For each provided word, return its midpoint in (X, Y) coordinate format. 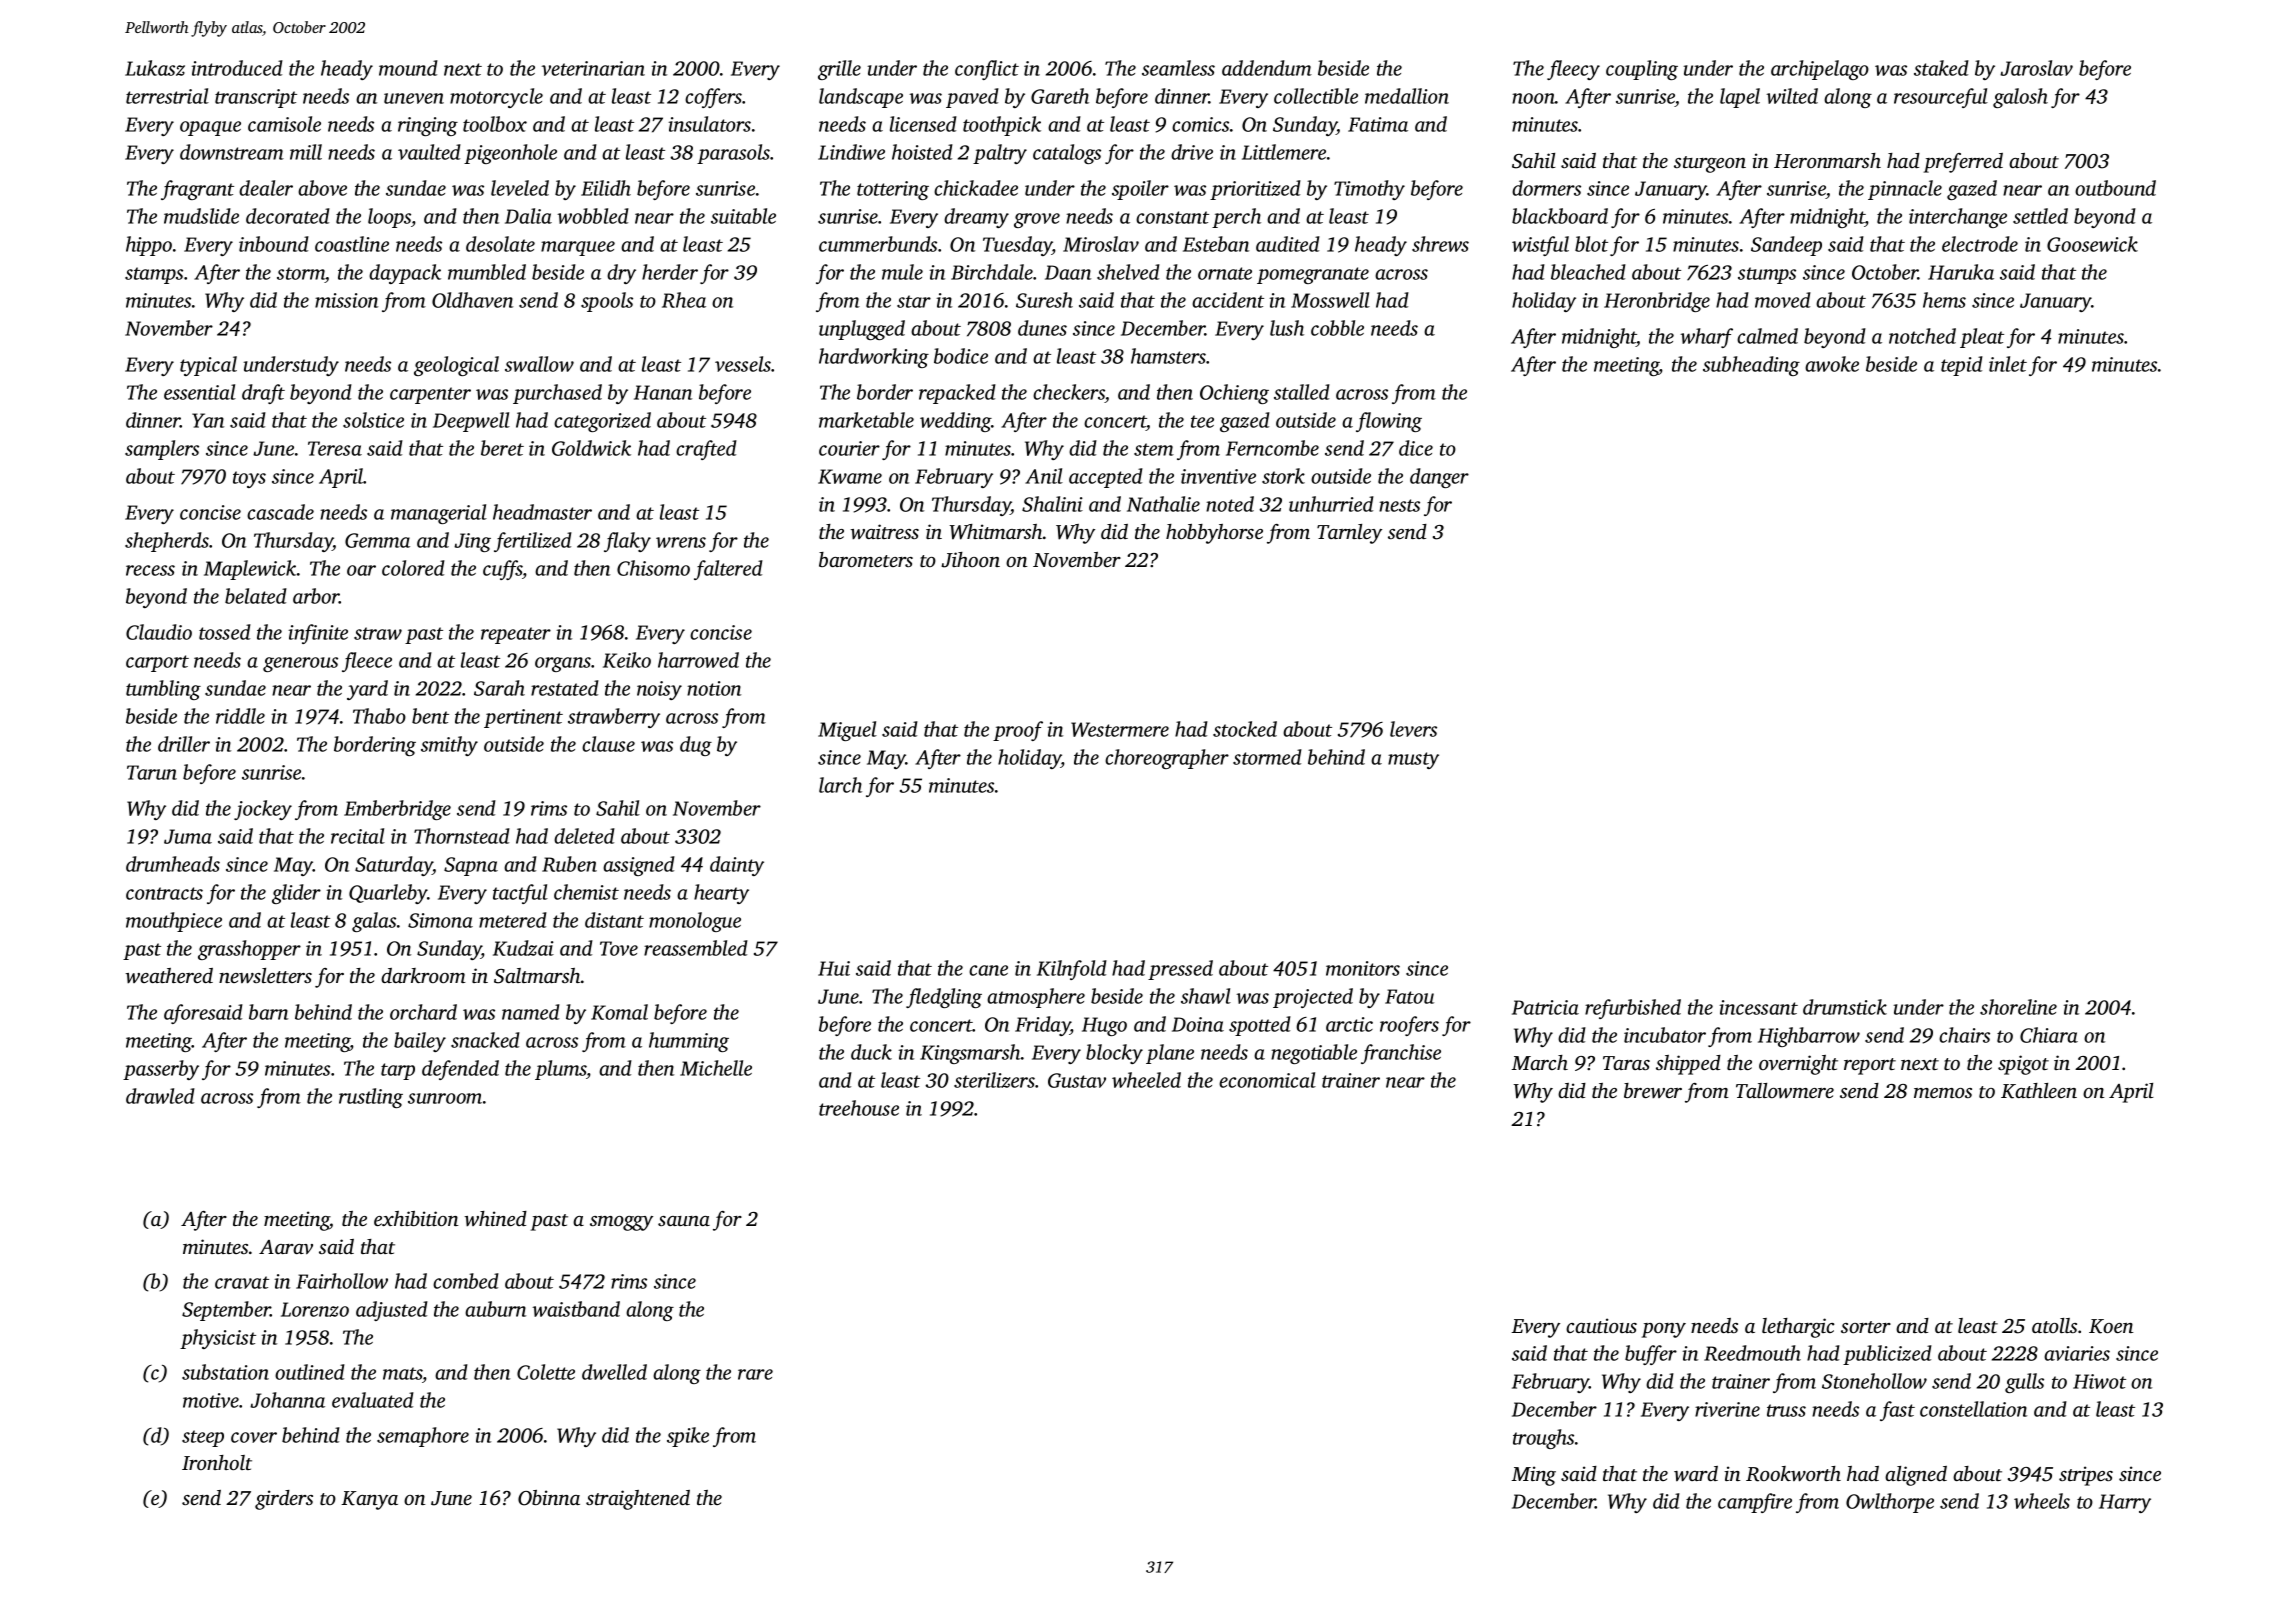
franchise (1401, 1054)
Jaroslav (2036, 68)
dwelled (614, 1372)
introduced (237, 68)
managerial (439, 514)
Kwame (850, 476)
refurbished (1633, 1009)
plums (561, 1070)
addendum (1267, 68)
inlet (2008, 364)
